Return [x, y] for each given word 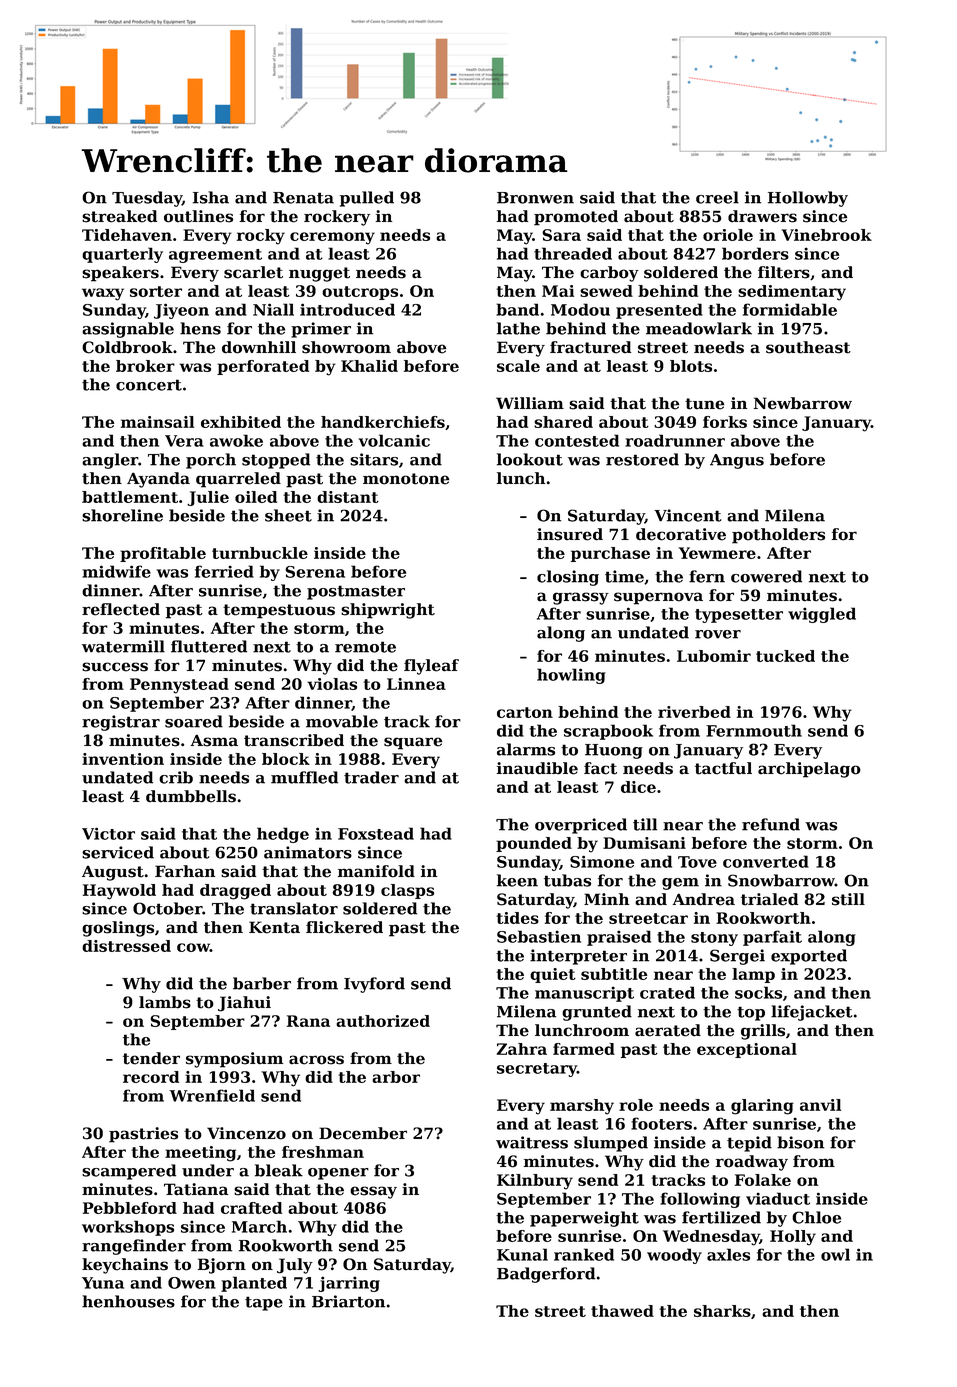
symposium [234, 1060]
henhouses [128, 1301]
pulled [367, 199]
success [115, 667]
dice [638, 787]
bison [800, 1142]
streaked [119, 216]
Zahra [522, 1049]
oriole [728, 235]
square [413, 743]
